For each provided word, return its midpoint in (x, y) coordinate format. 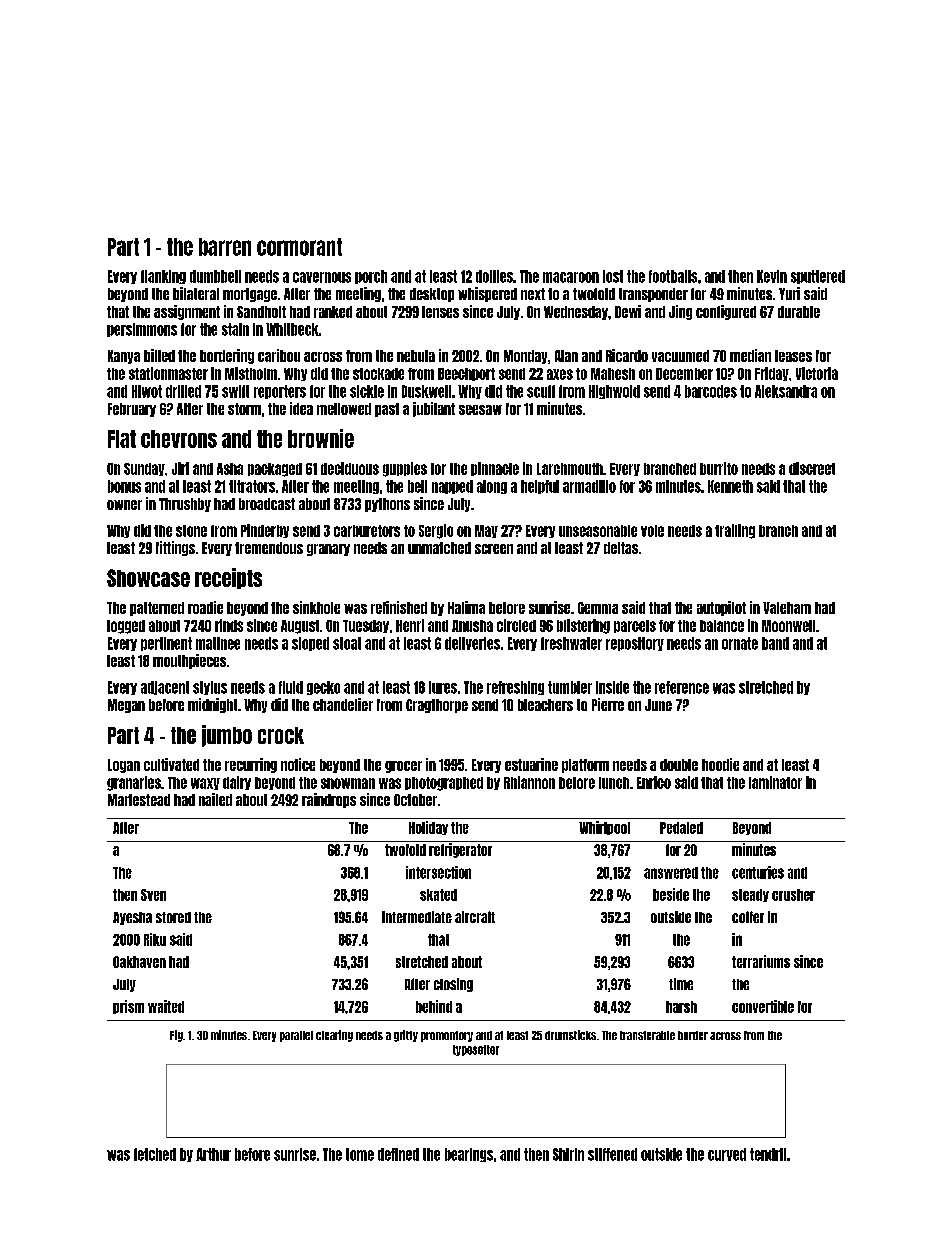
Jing (680, 312)
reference (682, 687)
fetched (155, 1154)
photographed (444, 784)
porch (371, 277)
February (132, 410)
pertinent (166, 644)
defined (398, 1154)
